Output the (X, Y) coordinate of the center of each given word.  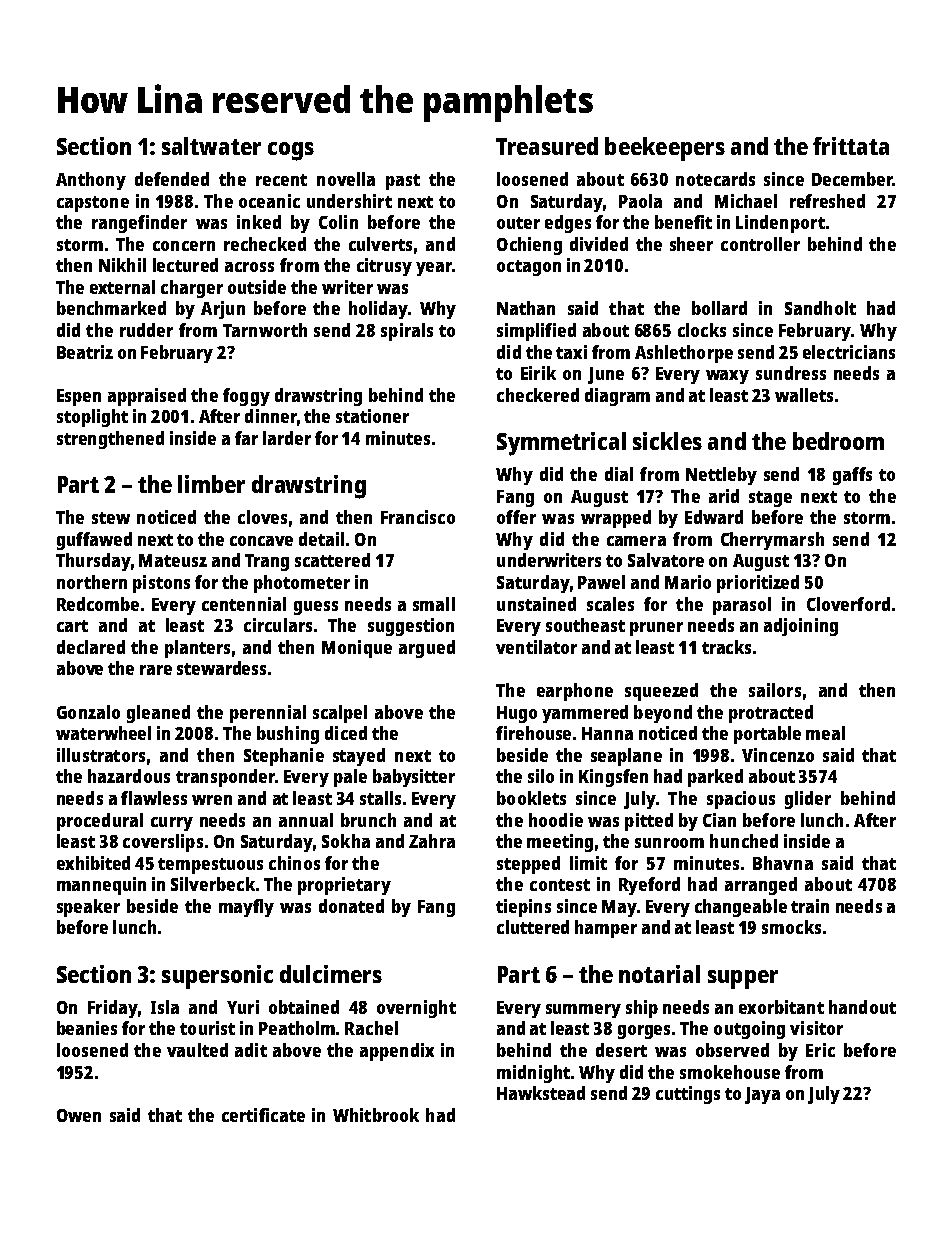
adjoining (801, 627)
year (434, 269)
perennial (268, 714)
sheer (691, 244)
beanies (87, 1028)
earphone (575, 692)
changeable (741, 908)
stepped (528, 865)
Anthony (91, 181)
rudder (146, 330)
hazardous (129, 776)
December (852, 179)
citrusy (384, 267)
